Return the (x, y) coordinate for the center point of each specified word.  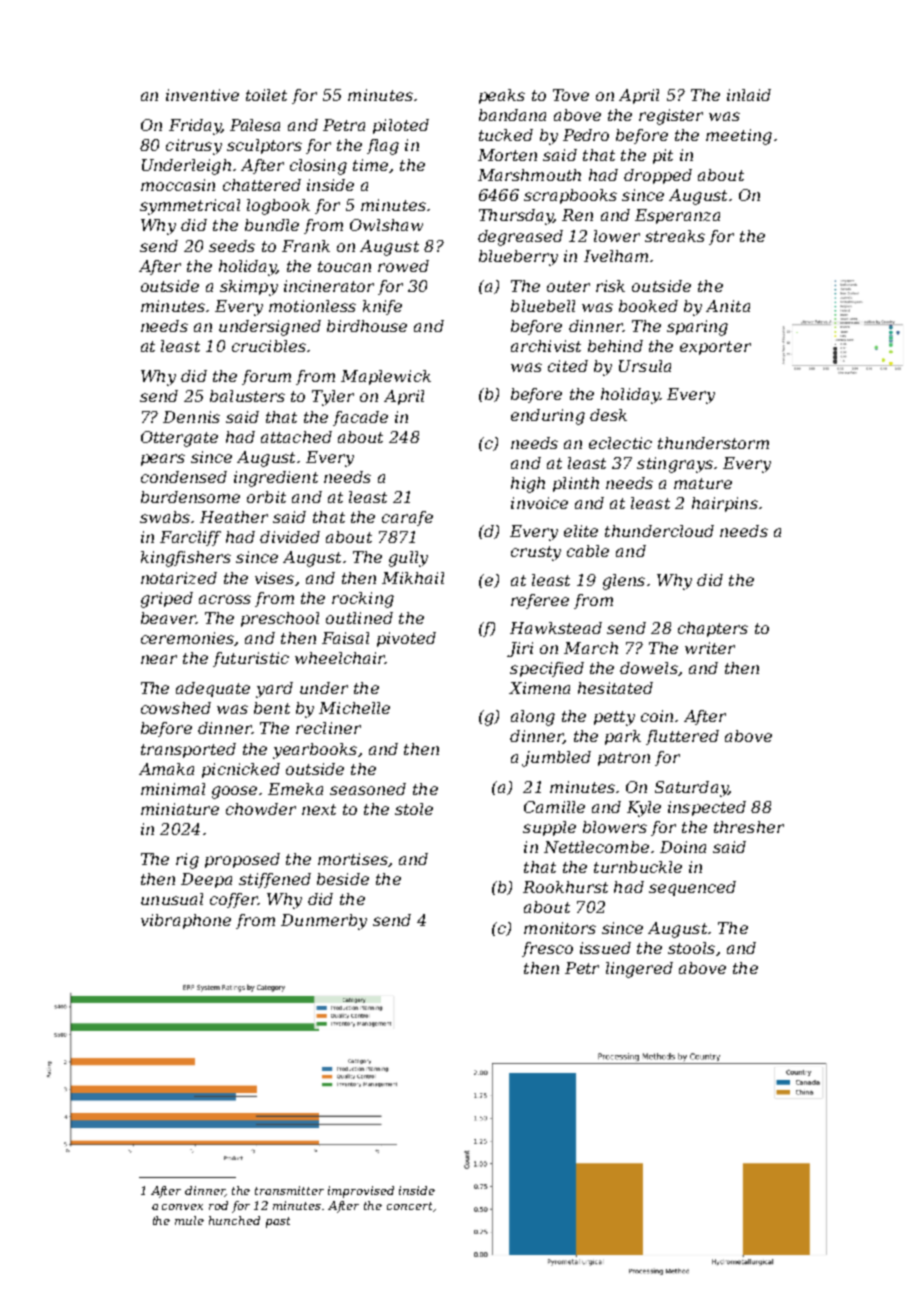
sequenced (692, 888)
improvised (361, 1192)
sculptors (264, 146)
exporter (715, 348)
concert (409, 1206)
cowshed (176, 708)
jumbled (556, 759)
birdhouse (367, 326)
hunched (234, 1220)
